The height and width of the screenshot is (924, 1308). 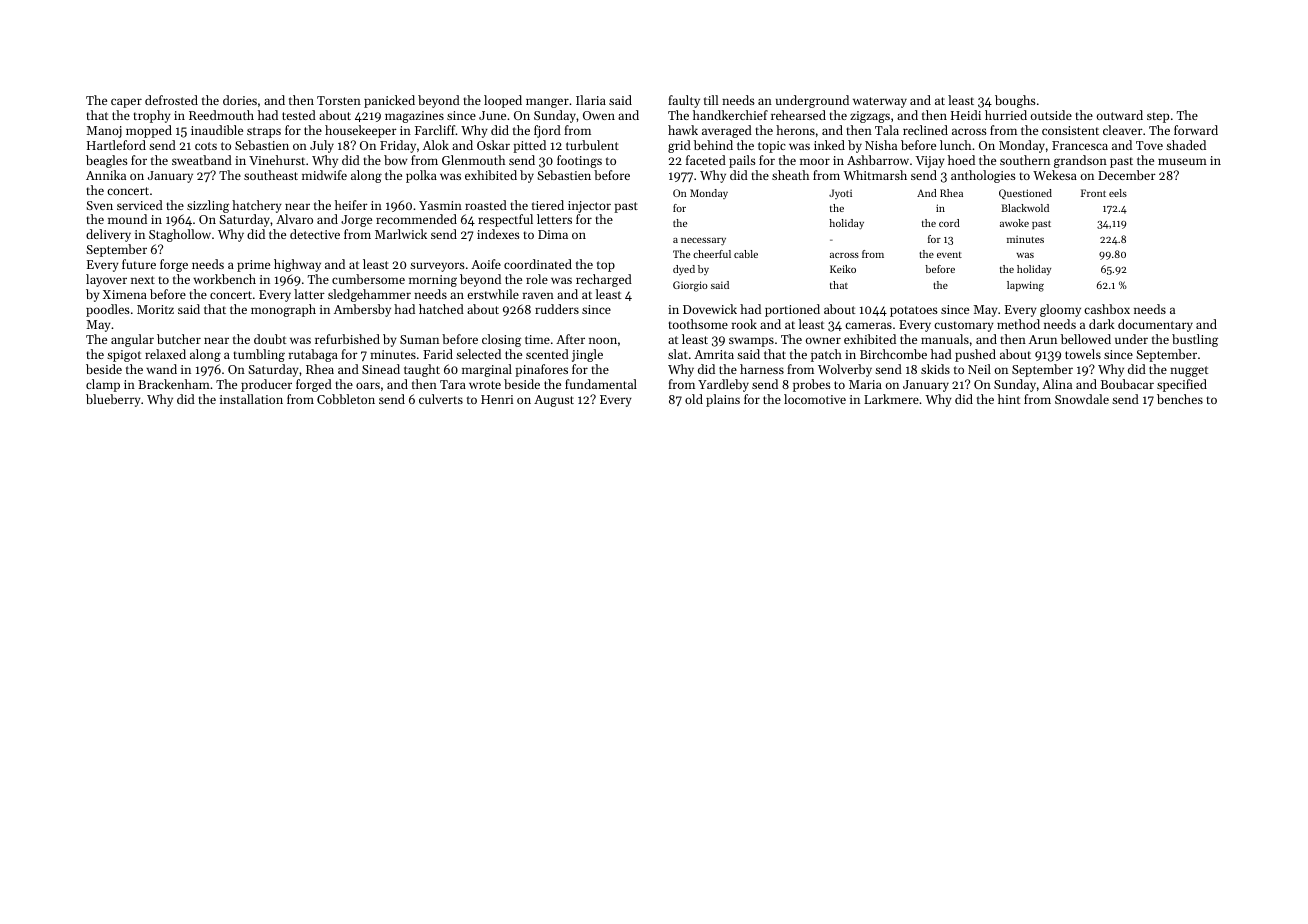 I want to click on grid, so click(x=679, y=146).
